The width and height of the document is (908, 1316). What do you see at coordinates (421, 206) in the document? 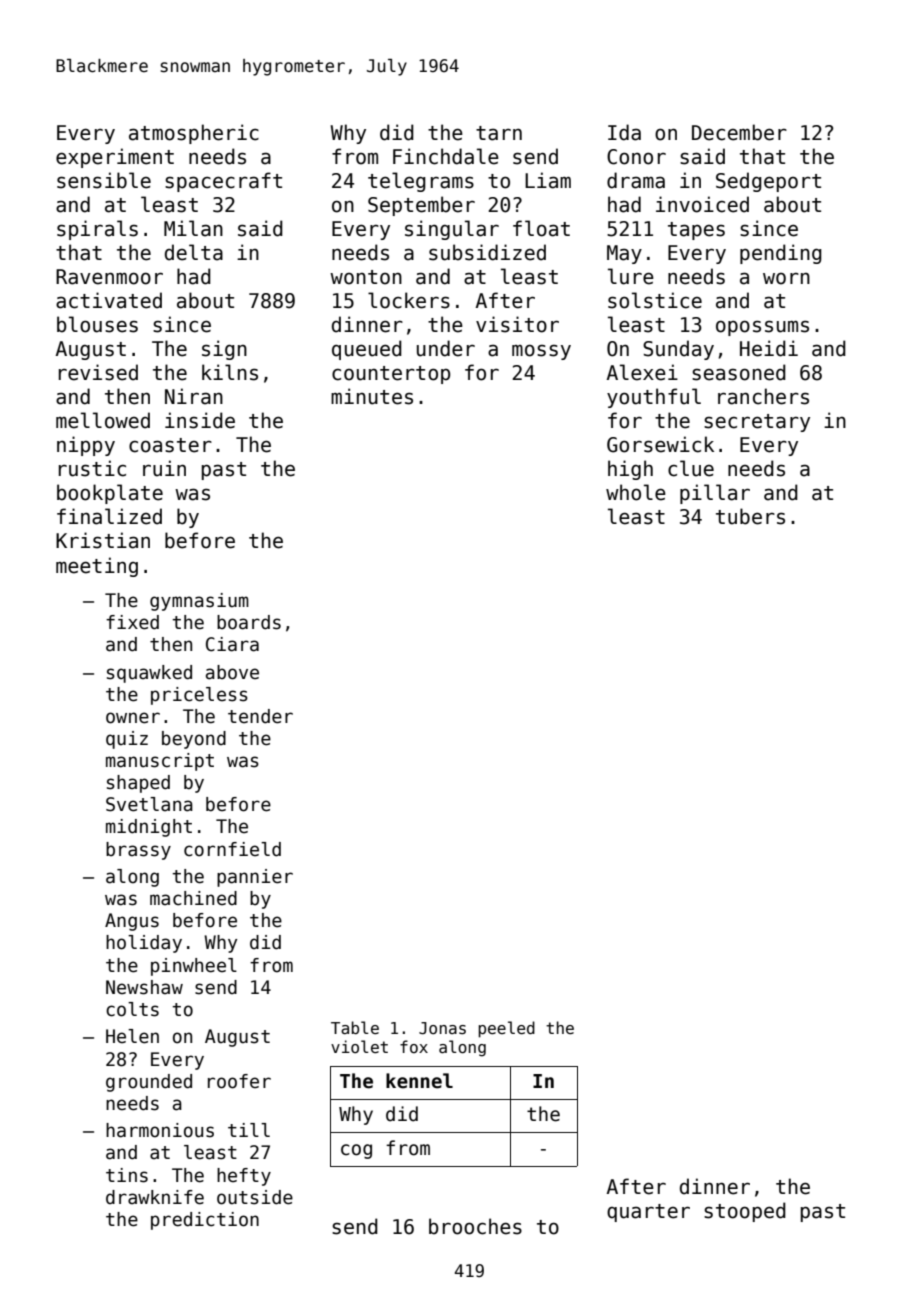
I see `September` at bounding box center [421, 206].
